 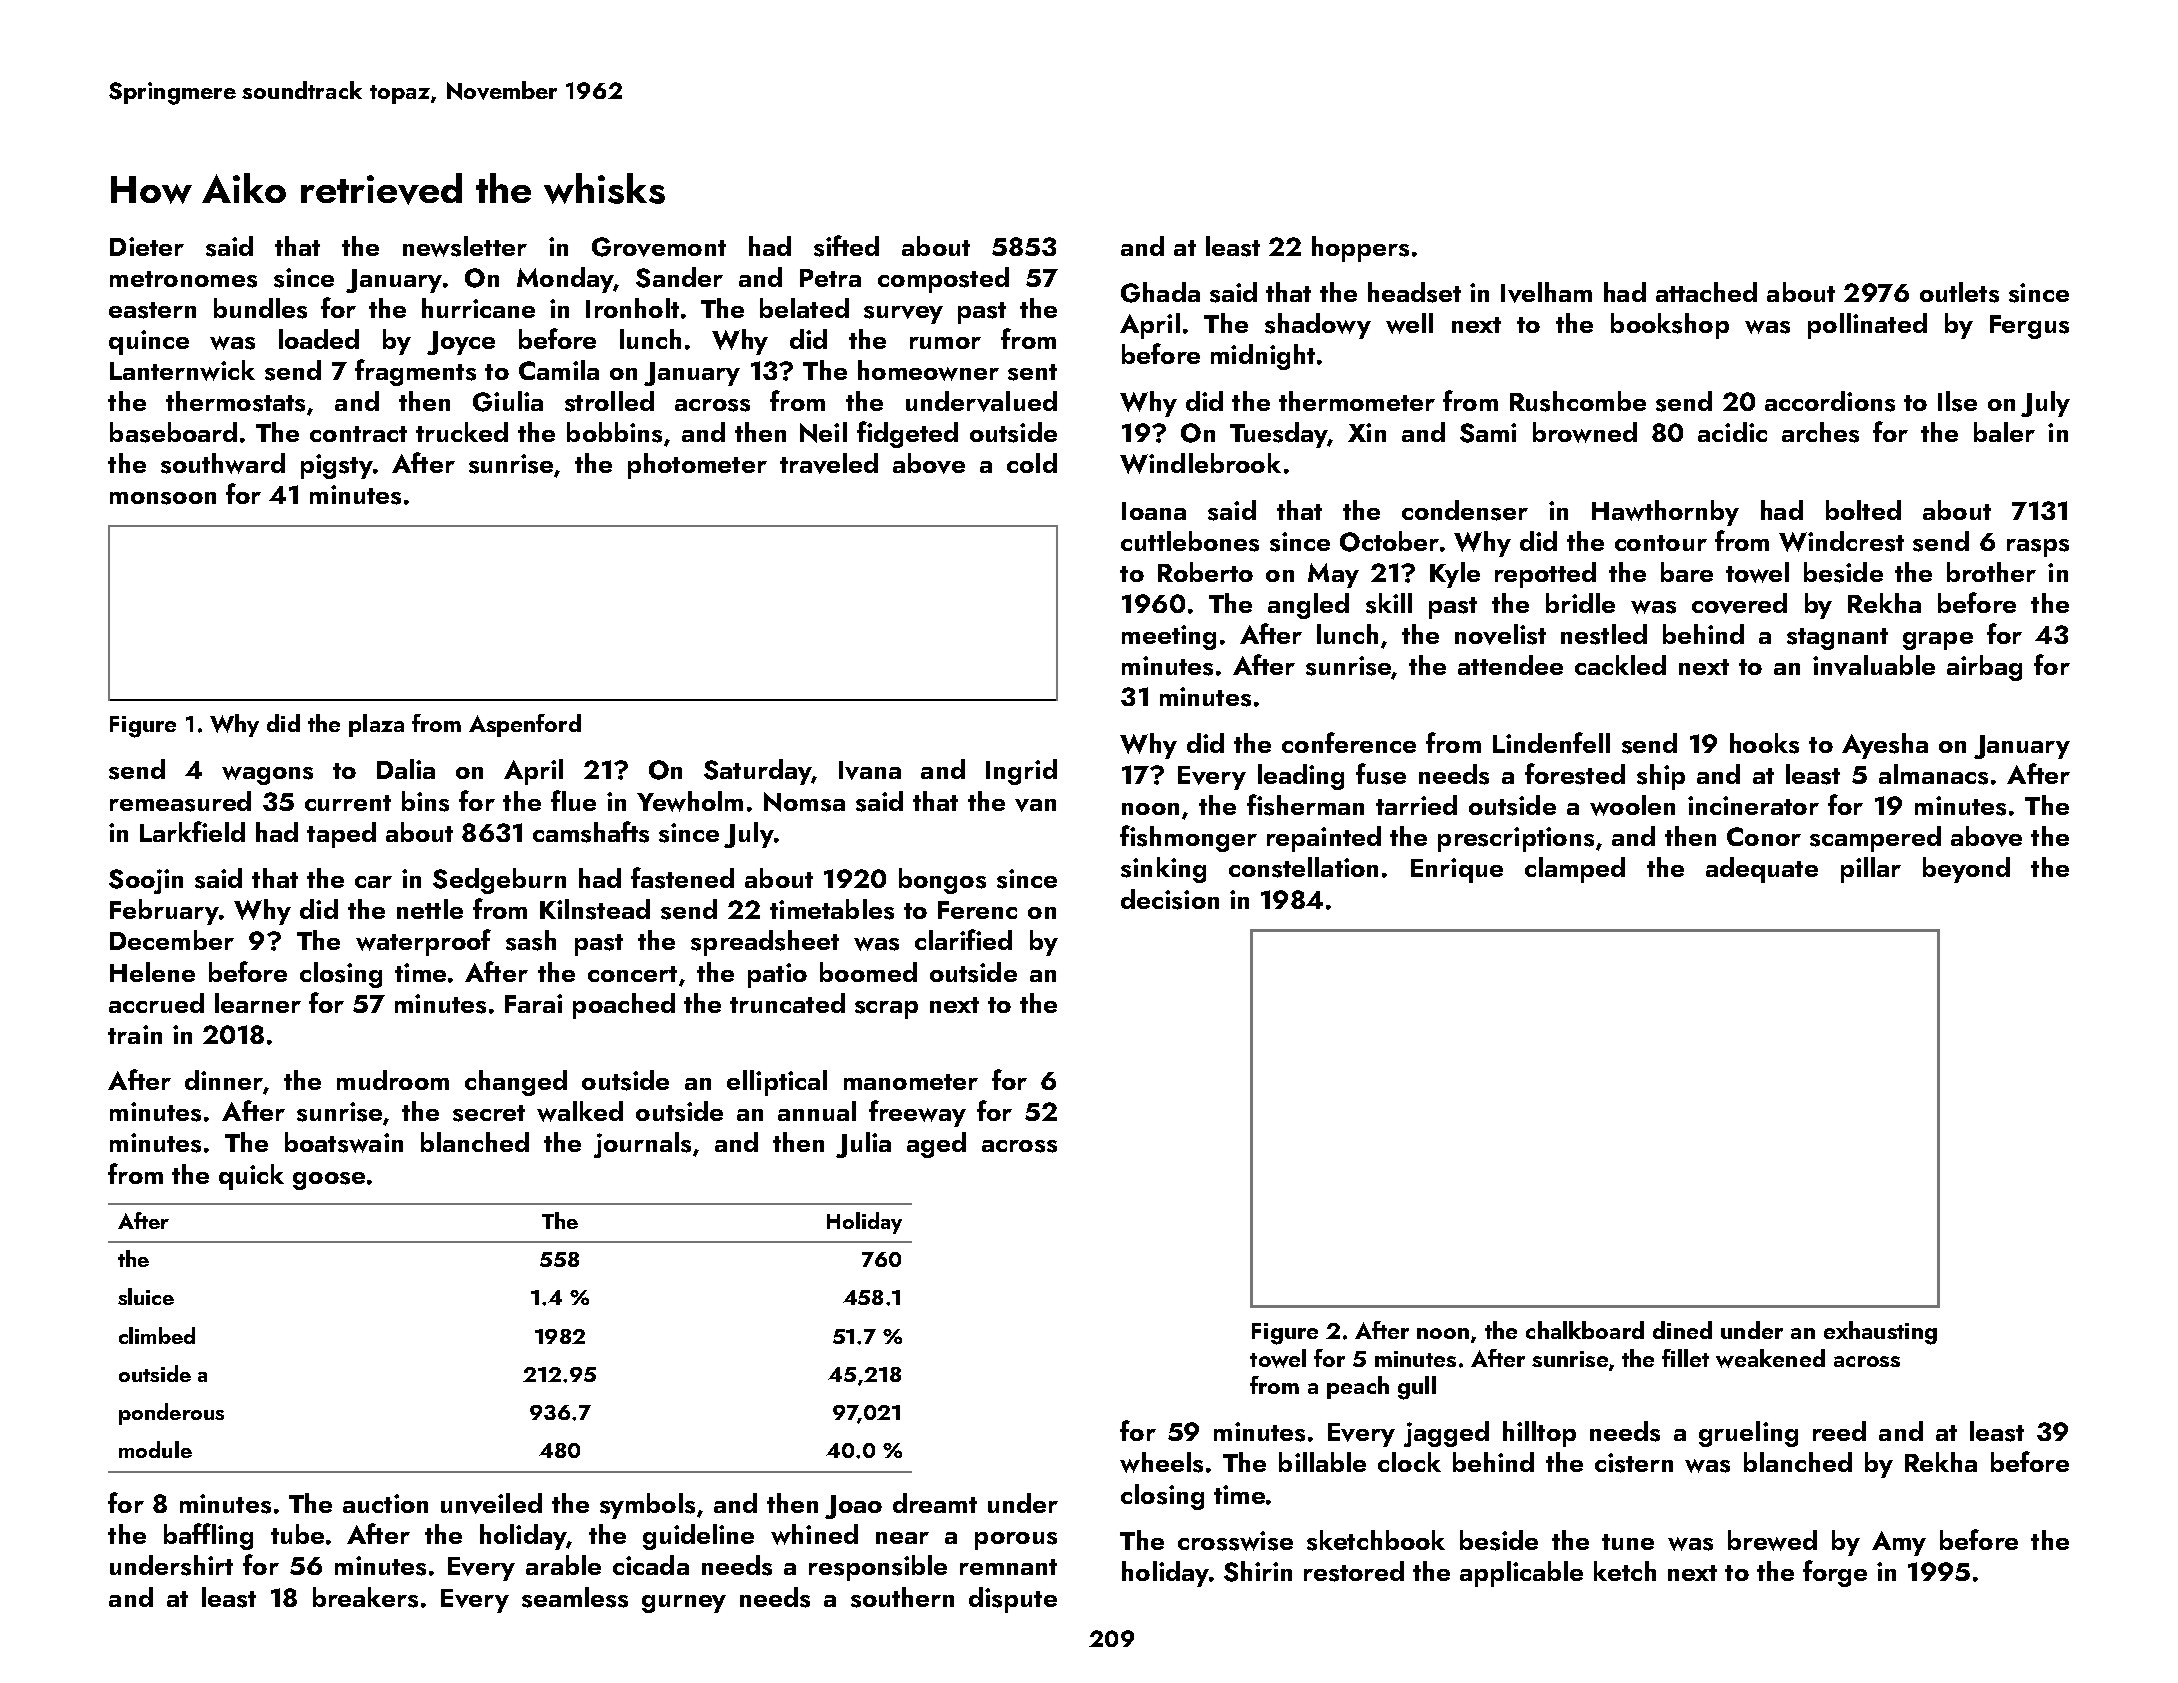 I want to click on unveiled, so click(x=491, y=1503).
